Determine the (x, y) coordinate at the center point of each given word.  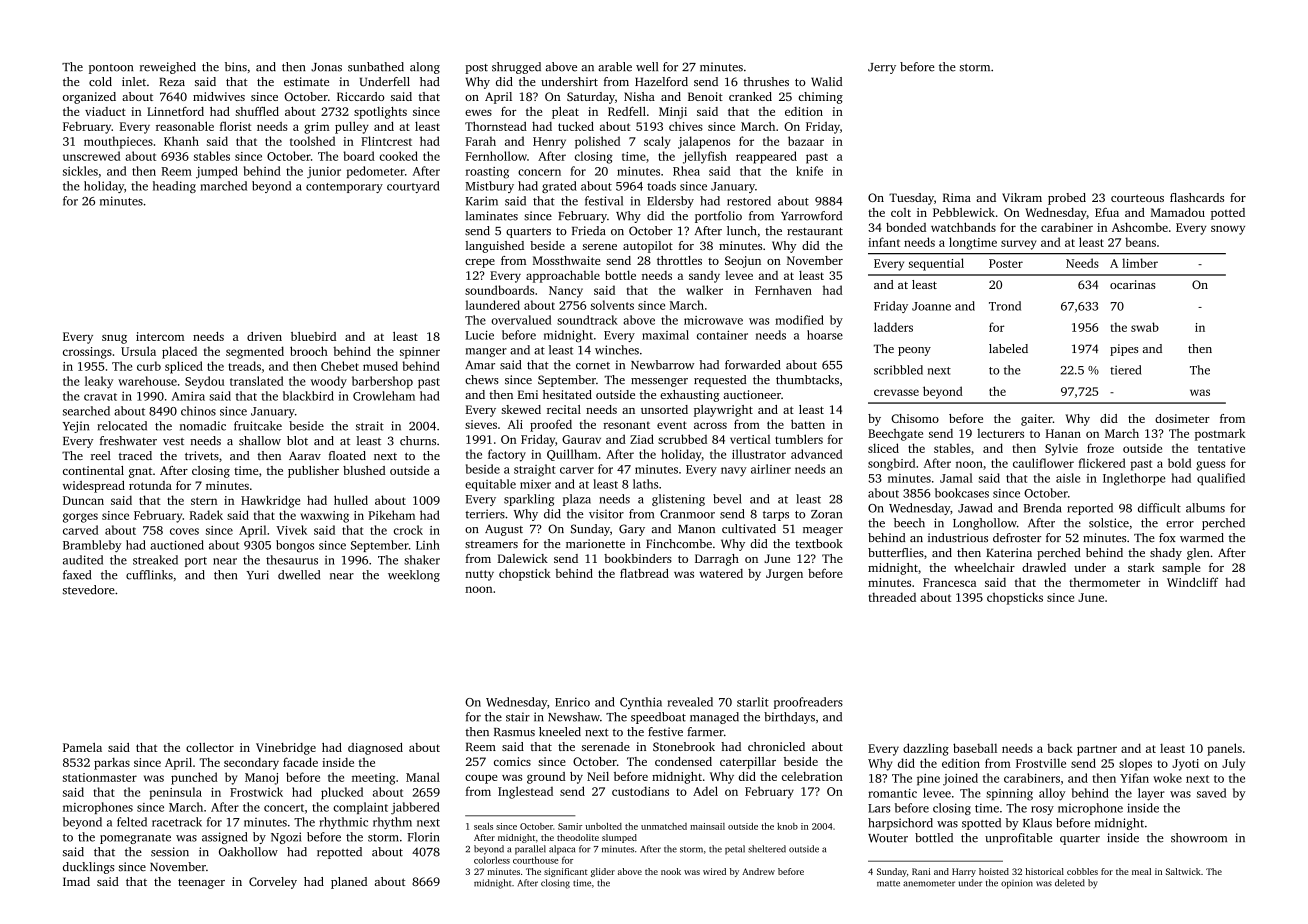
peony (914, 351)
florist (236, 126)
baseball (975, 748)
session (170, 852)
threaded (892, 597)
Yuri (257, 575)
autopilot (648, 247)
